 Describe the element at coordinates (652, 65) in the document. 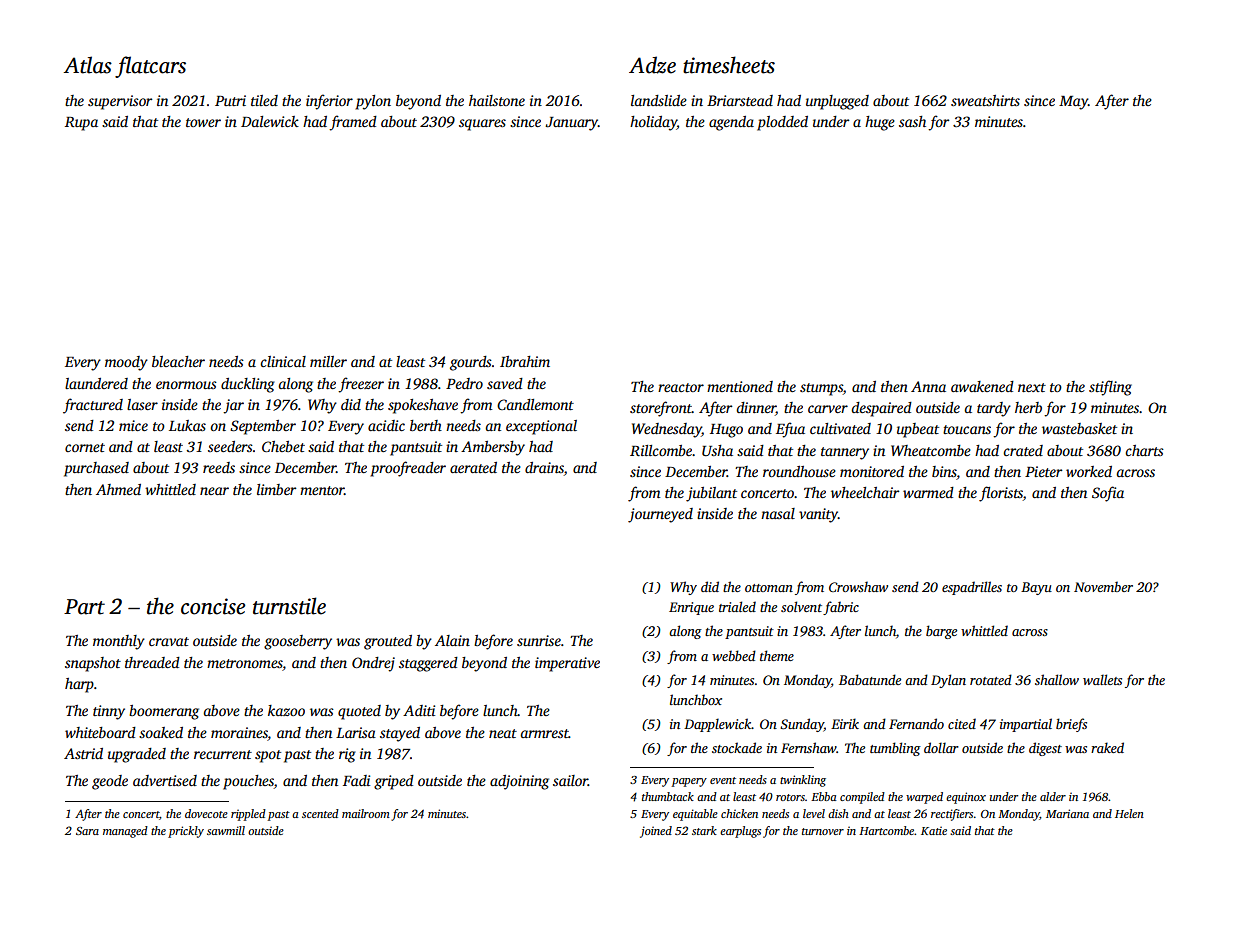

I see `Adze` at that location.
